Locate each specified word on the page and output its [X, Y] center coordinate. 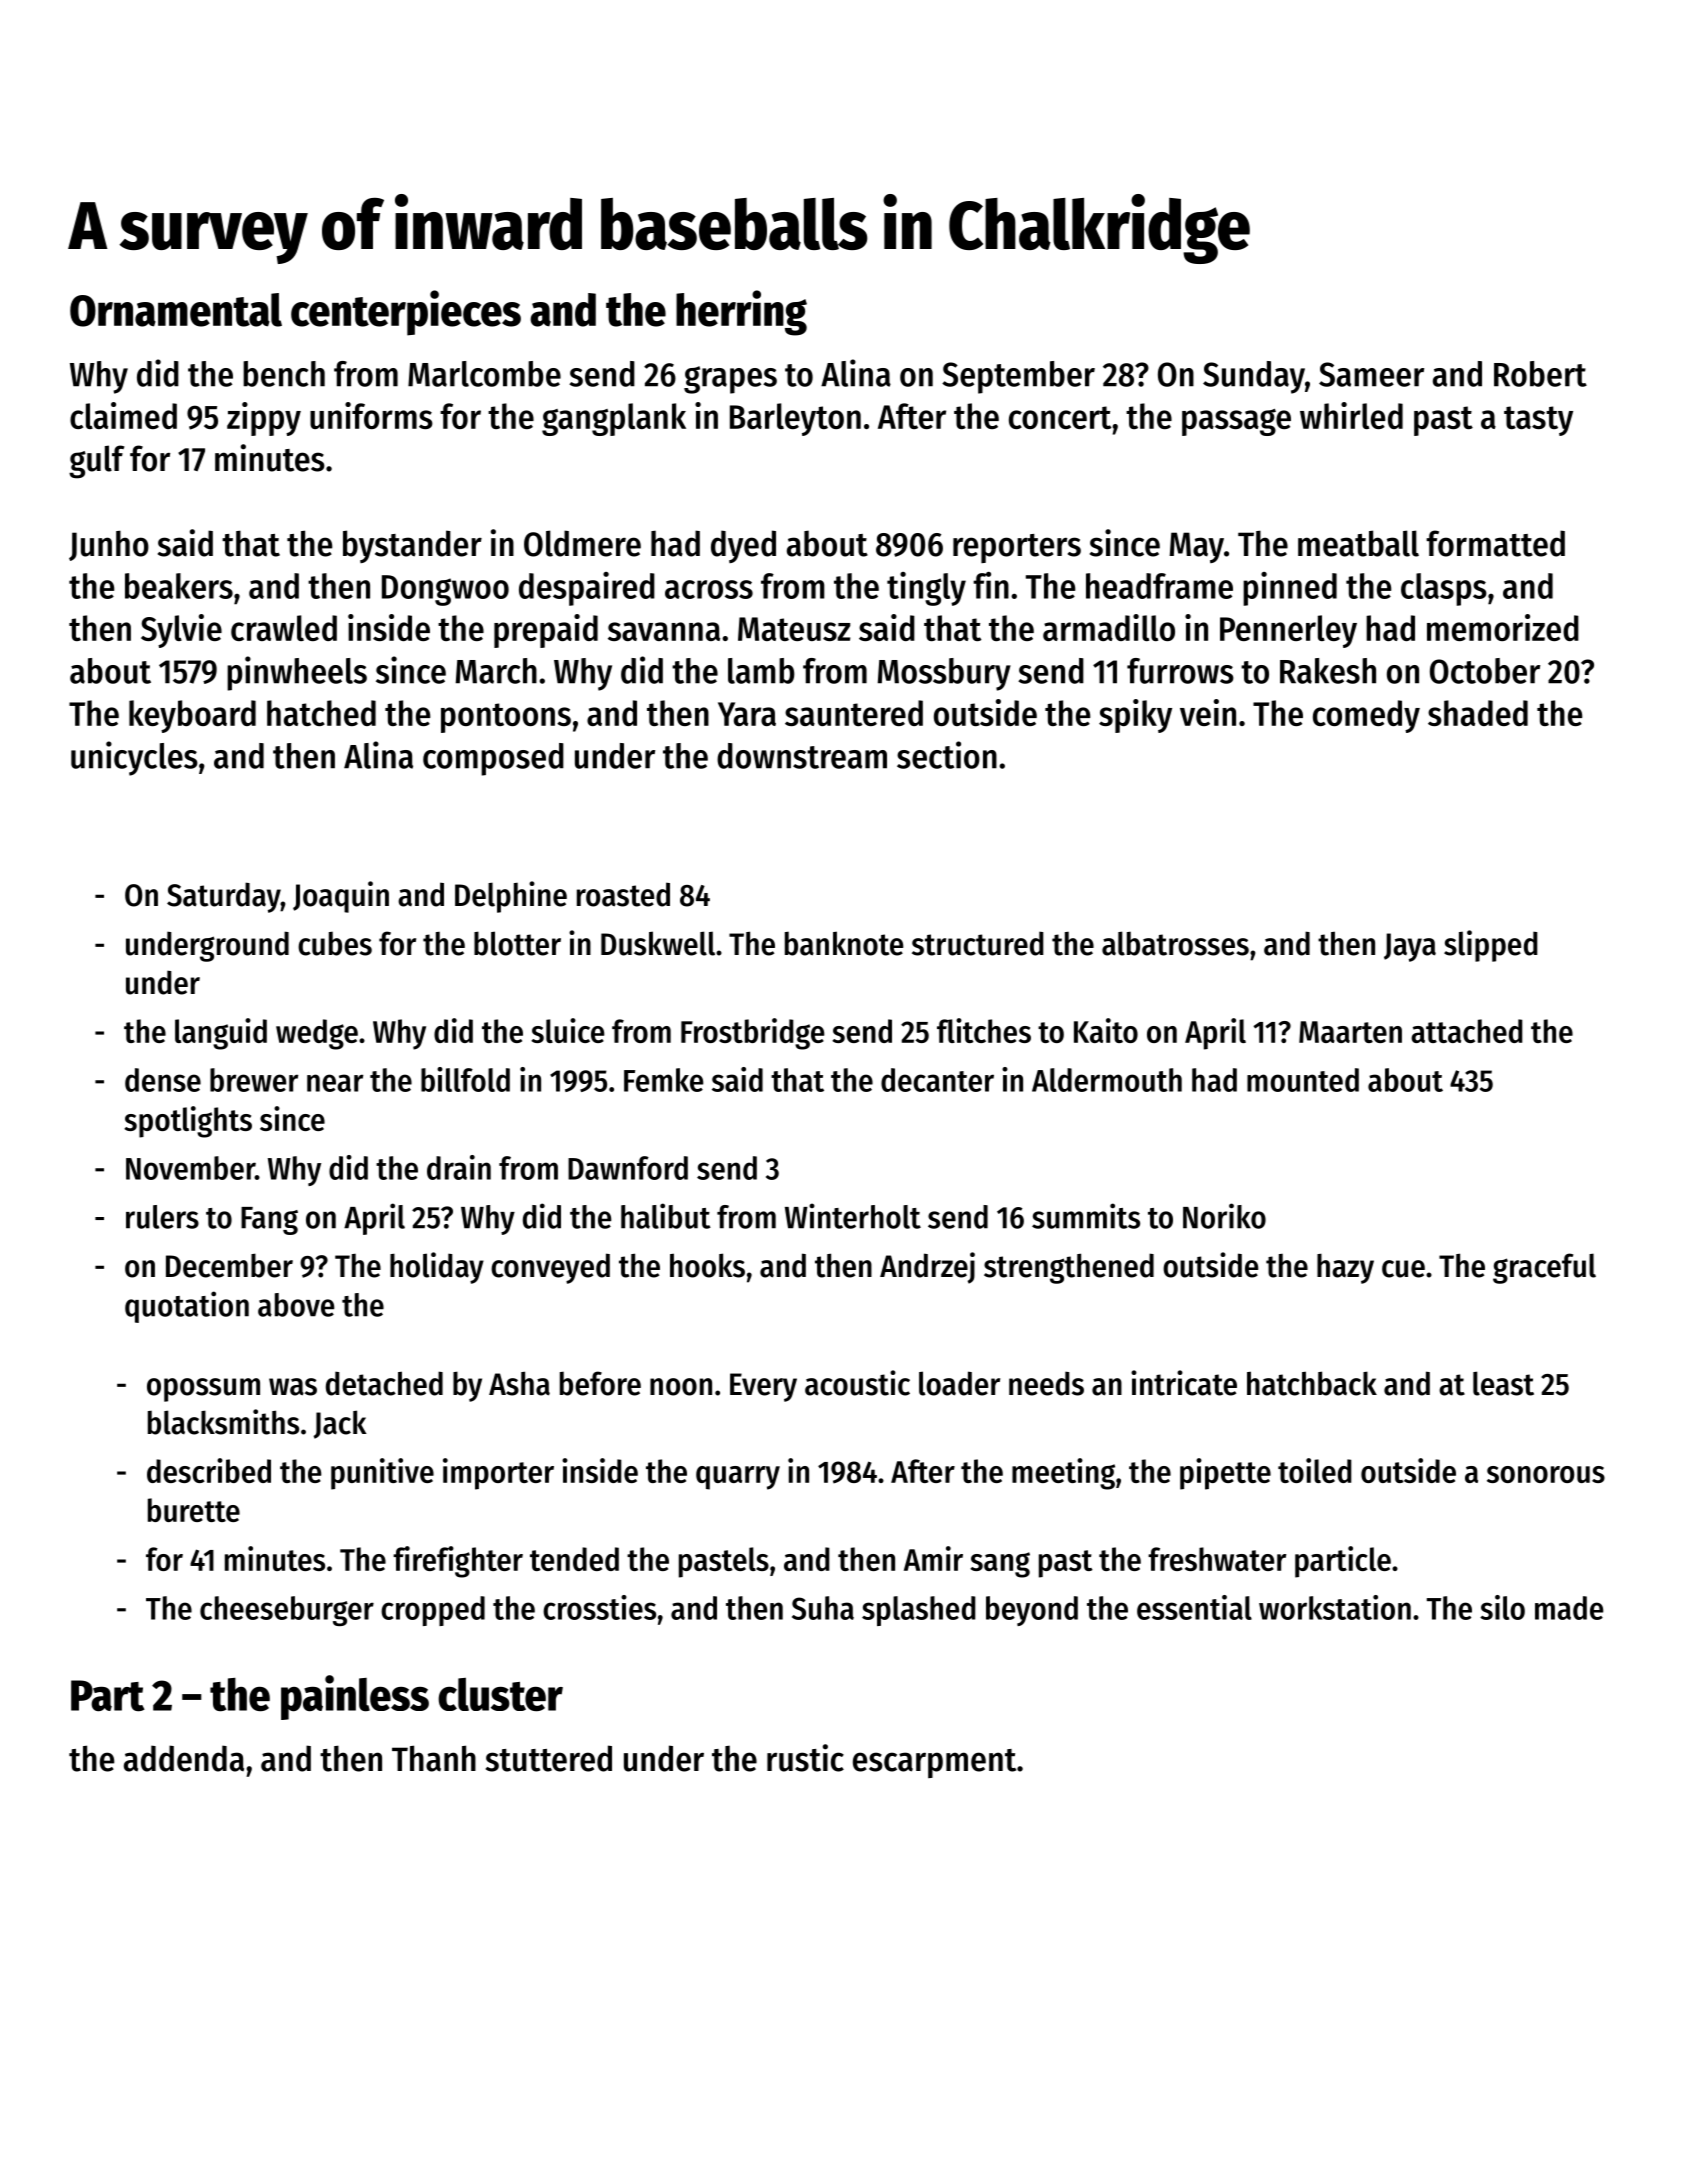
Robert [1540, 374]
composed [493, 759]
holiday [437, 1268]
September [1018, 377]
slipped [1491, 946]
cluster [500, 1695]
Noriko [1224, 1216]
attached [1467, 1031]
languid [221, 1034]
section [947, 755]
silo [1502, 1607]
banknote [844, 943]
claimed [123, 415]
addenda [184, 1758]
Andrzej [927, 1268]
